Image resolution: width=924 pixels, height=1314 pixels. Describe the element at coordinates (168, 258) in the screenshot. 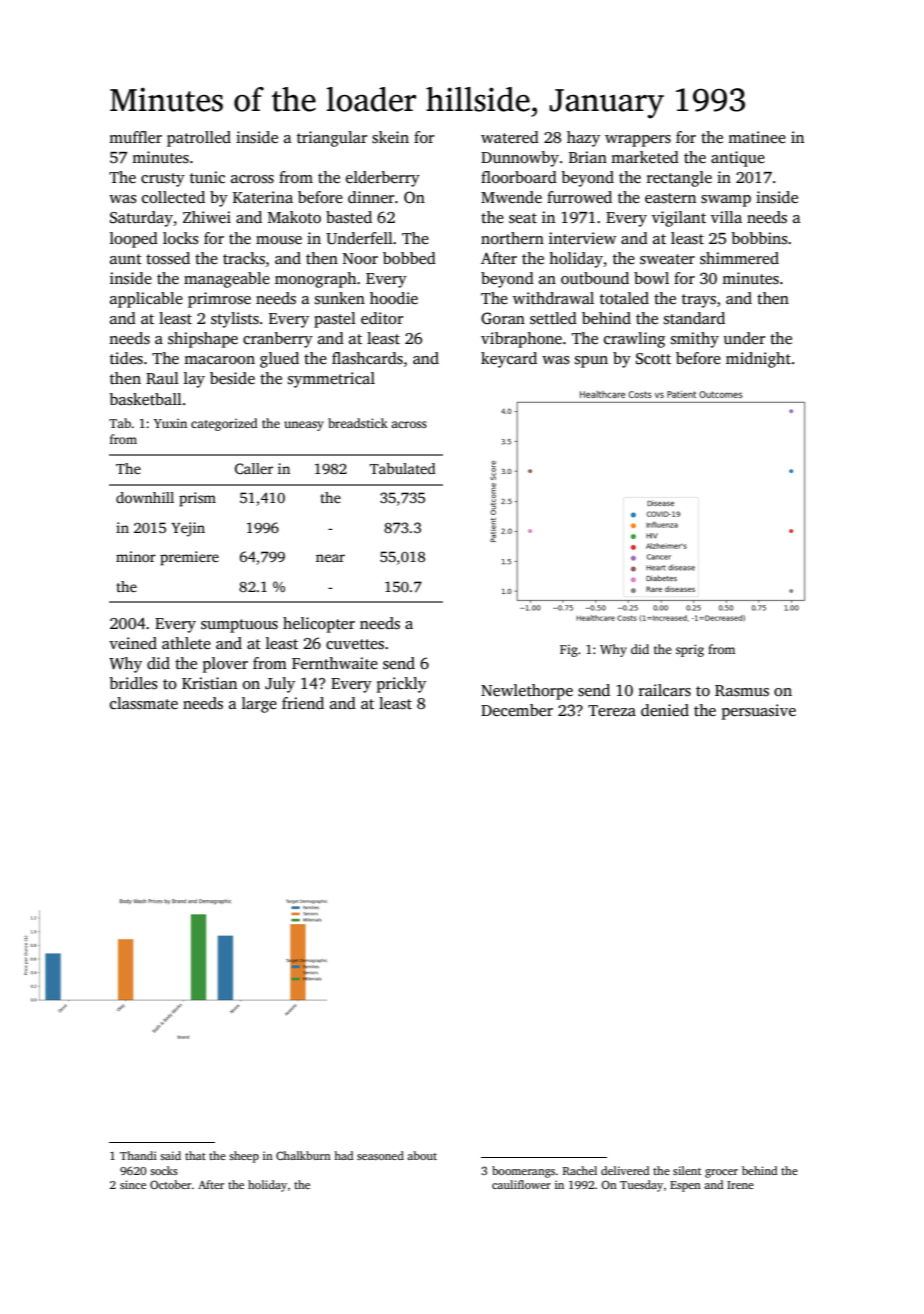

I see `tossed` at that location.
